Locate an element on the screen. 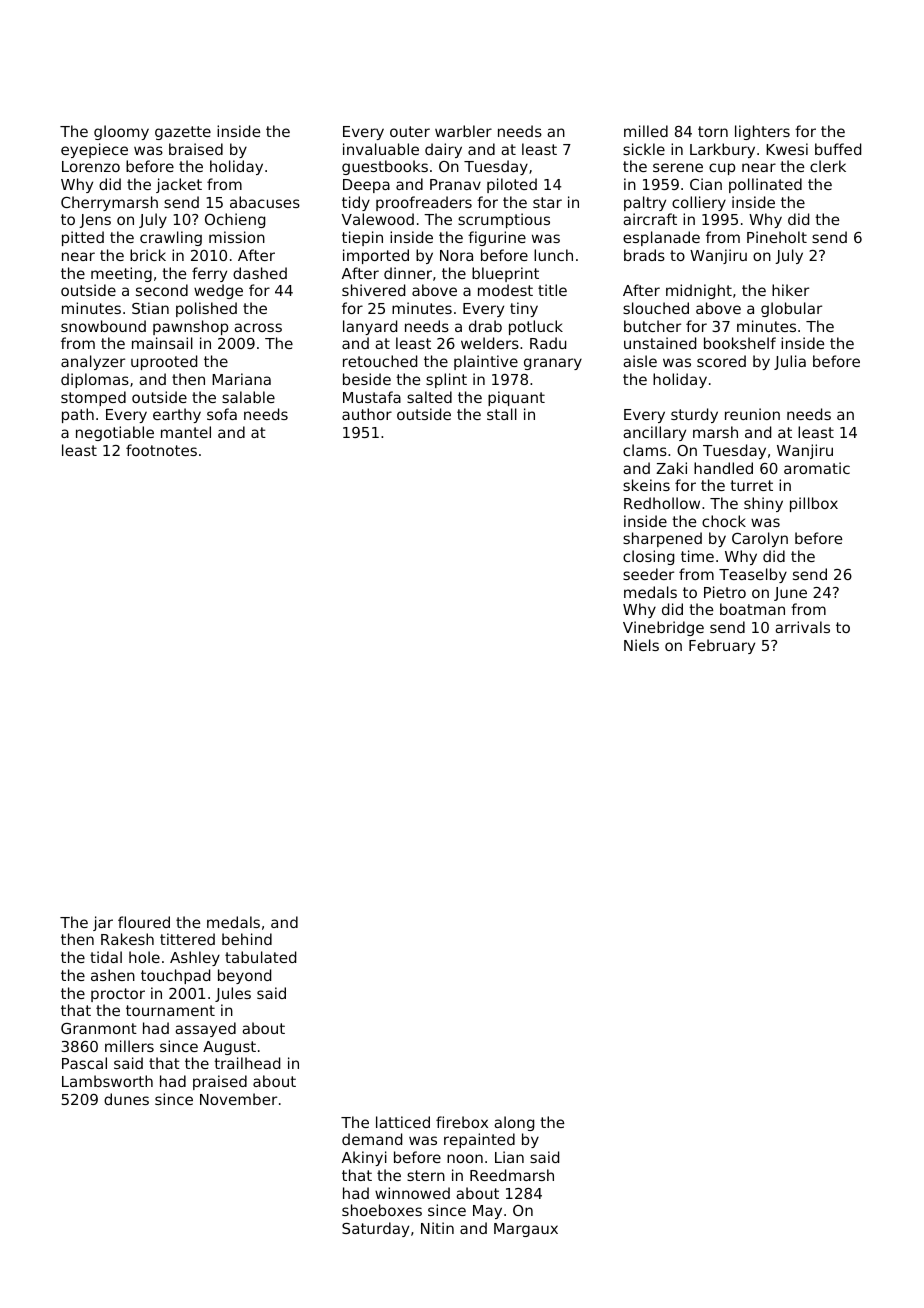 This screenshot has width=924, height=1308. floured is located at coordinates (144, 922).
